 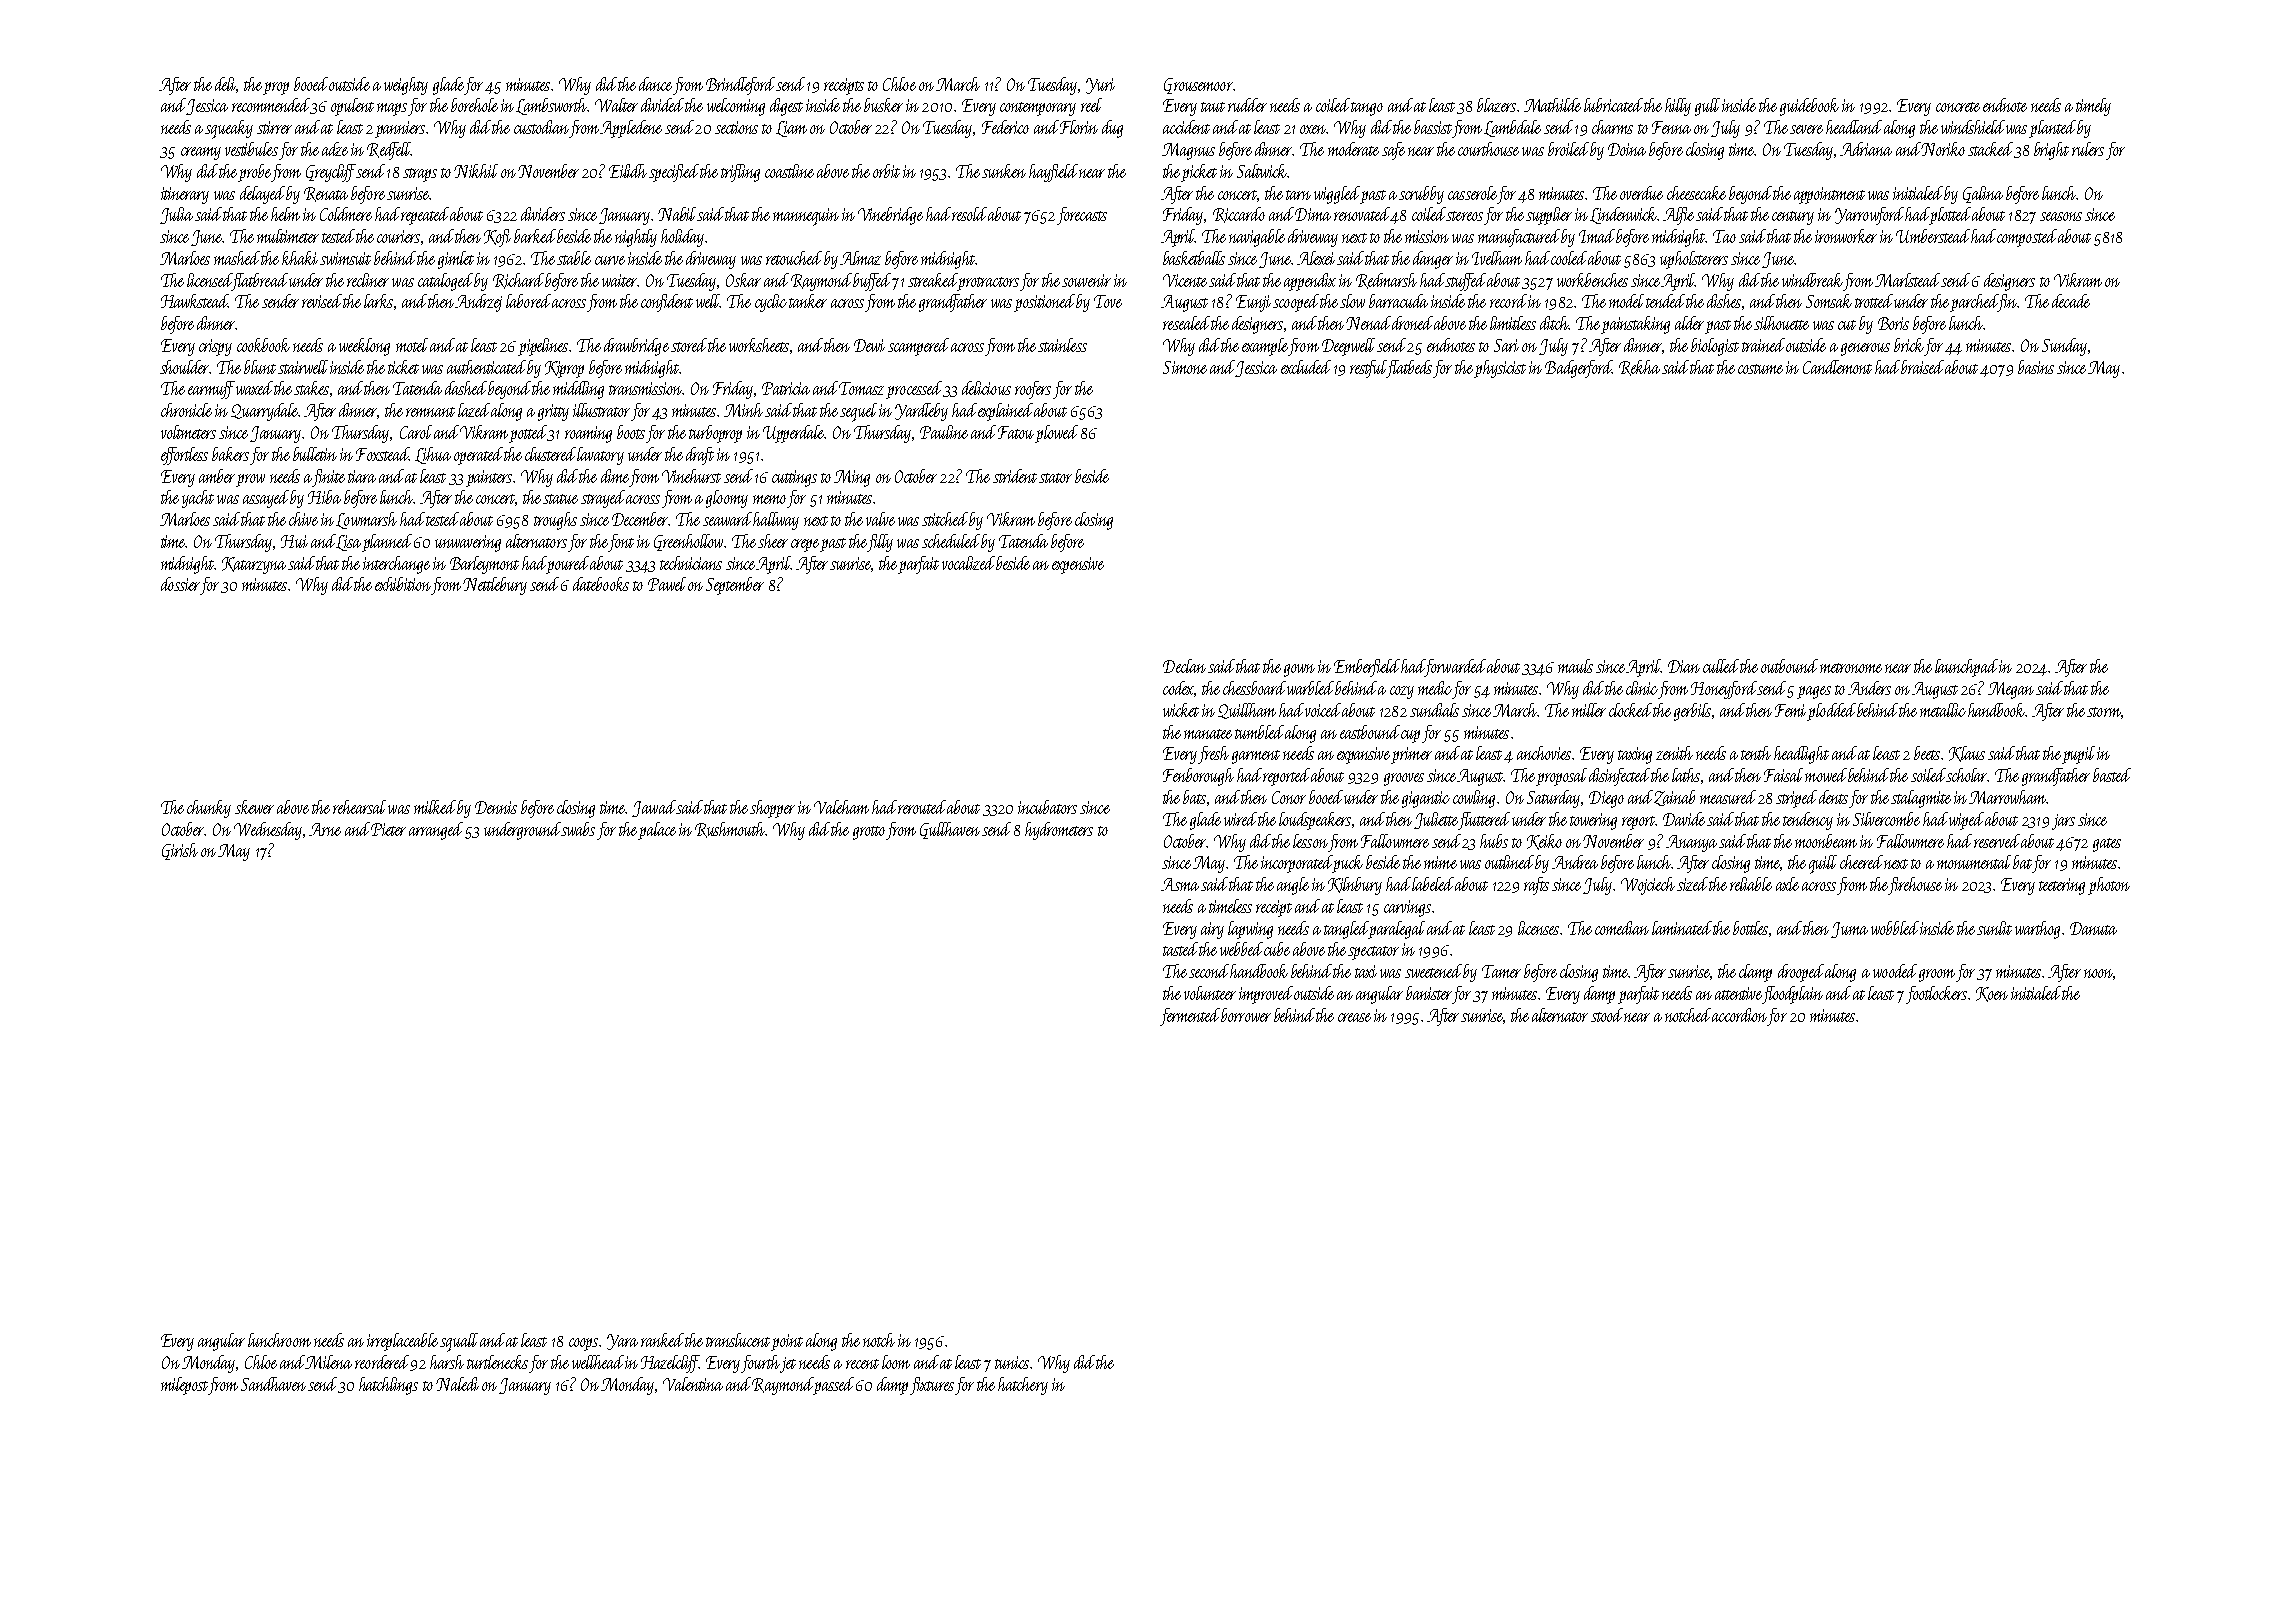 I want to click on fermented, so click(x=1190, y=1017).
